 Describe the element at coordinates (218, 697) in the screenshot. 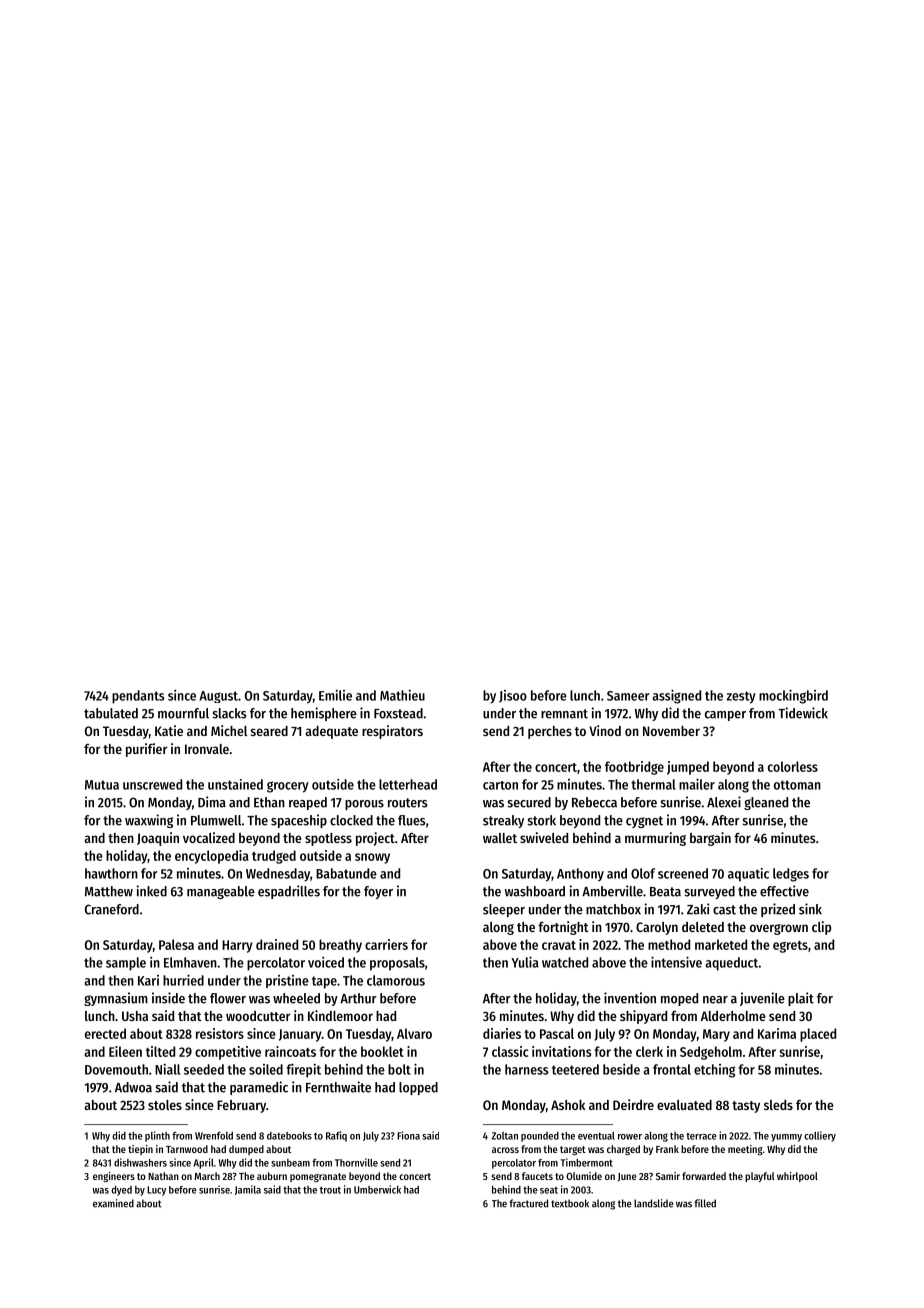

I see `August` at that location.
